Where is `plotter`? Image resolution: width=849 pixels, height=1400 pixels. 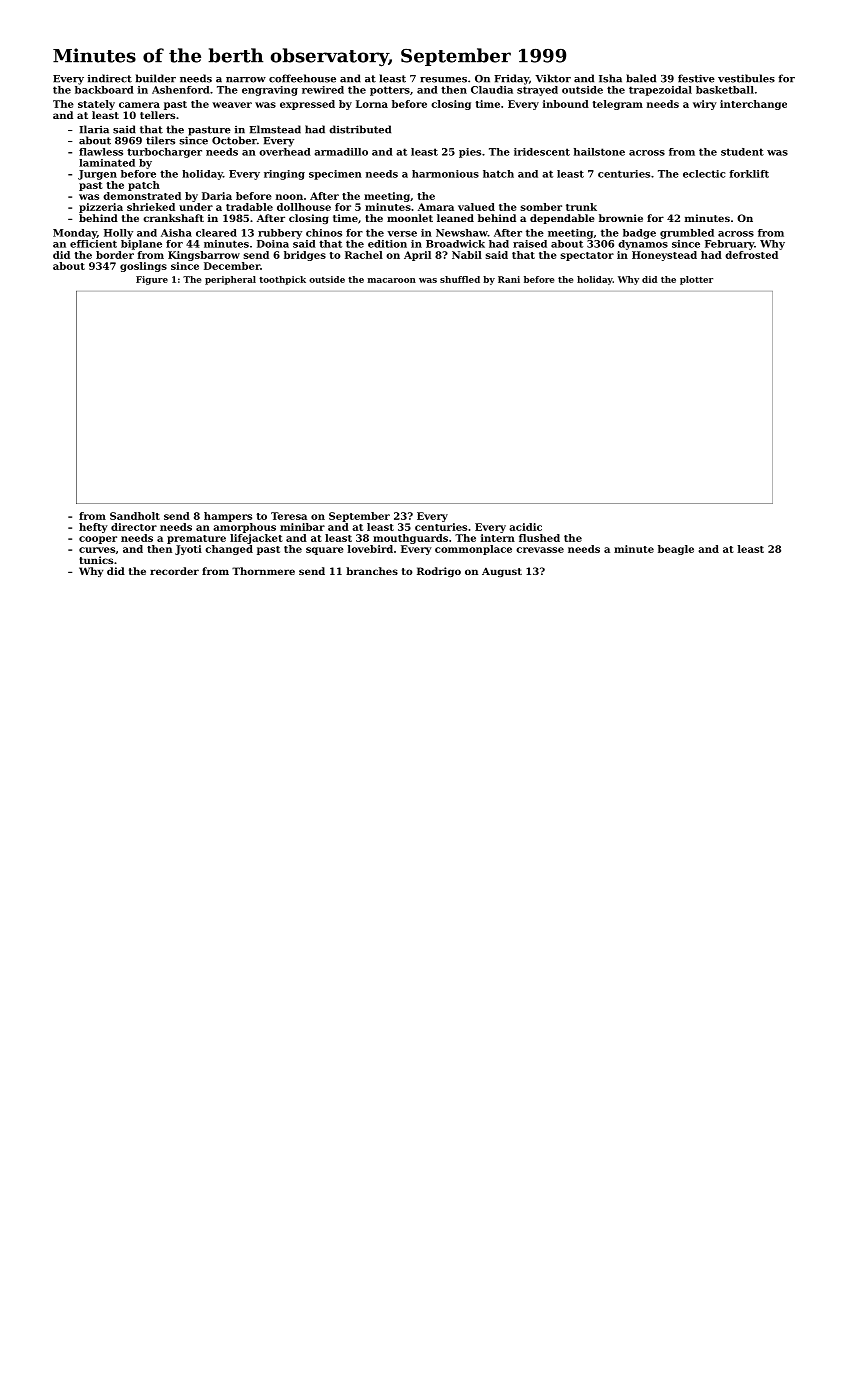 plotter is located at coordinates (696, 280).
